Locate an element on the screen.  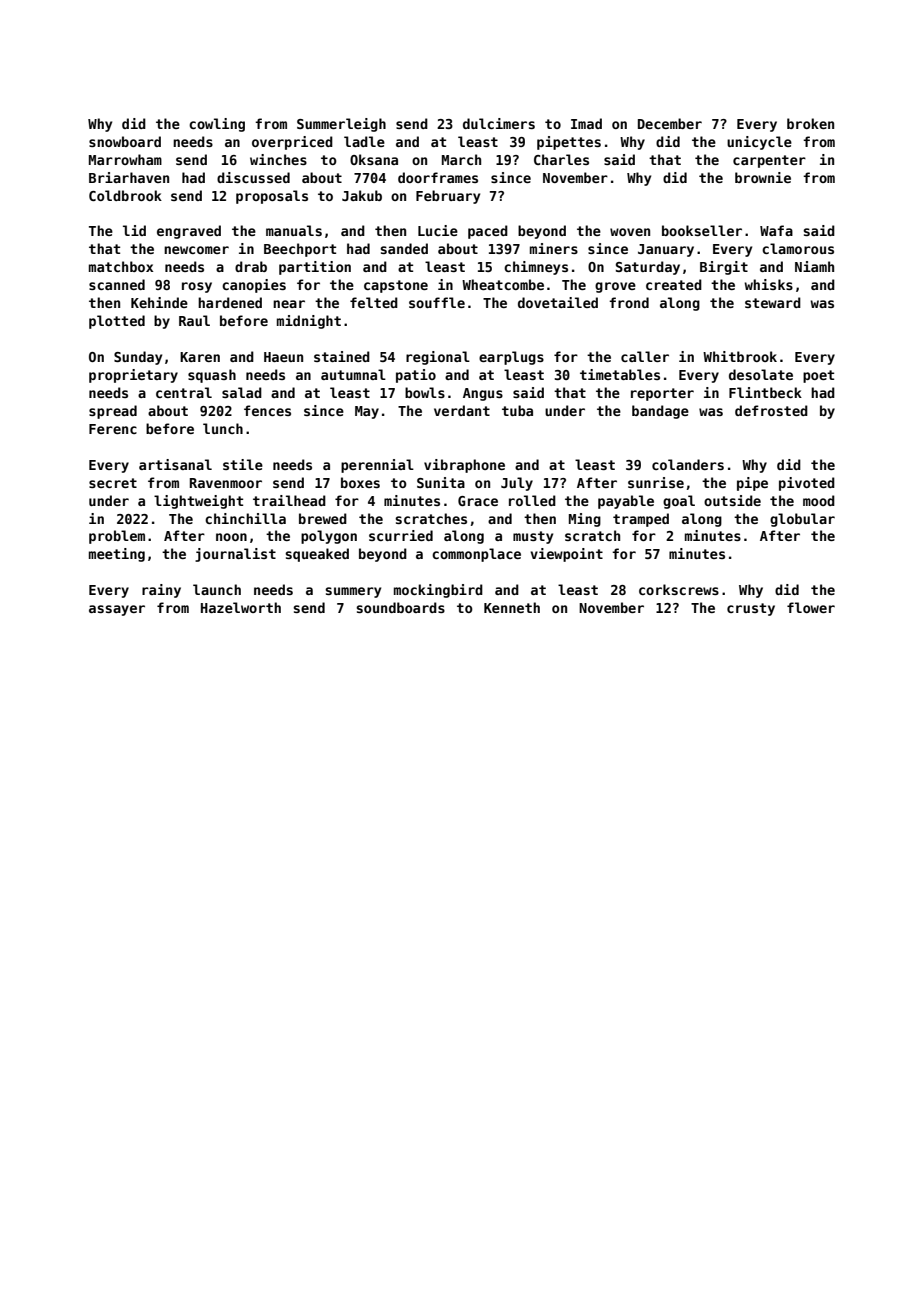
earplugs is located at coordinates (511, 358).
